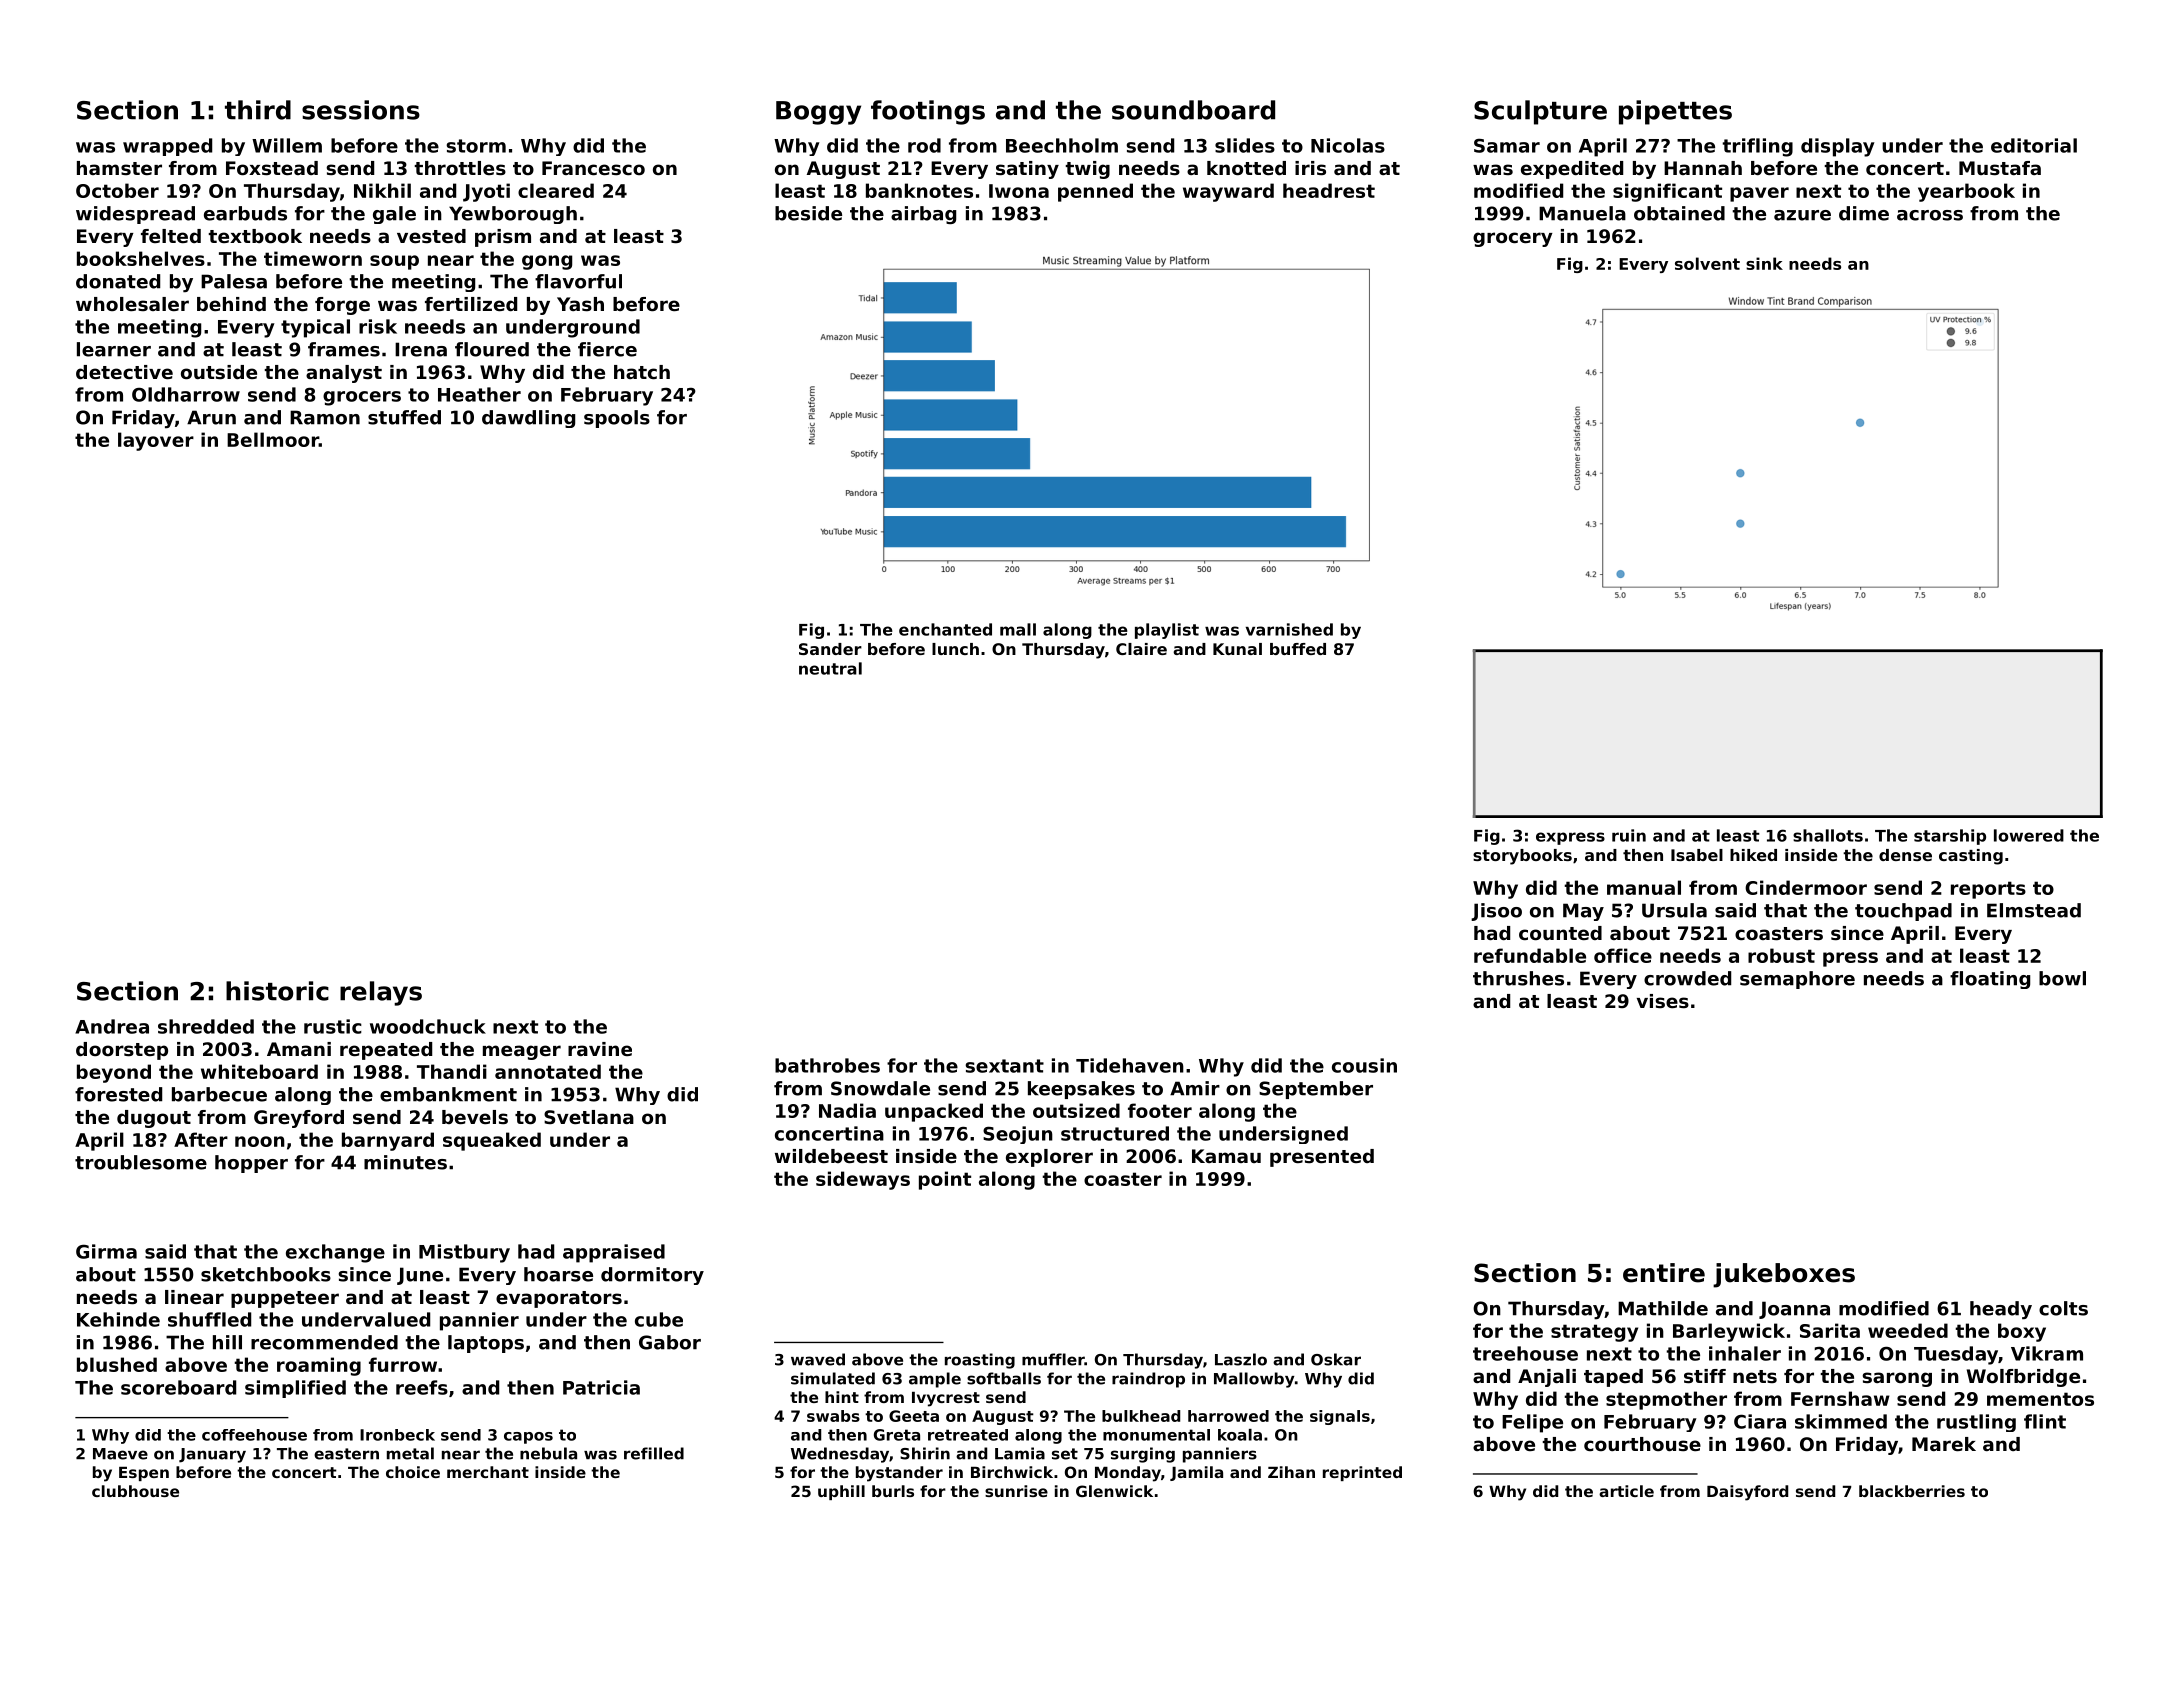 The image size is (2178, 1683). I want to click on clubhouse, so click(135, 1491).
